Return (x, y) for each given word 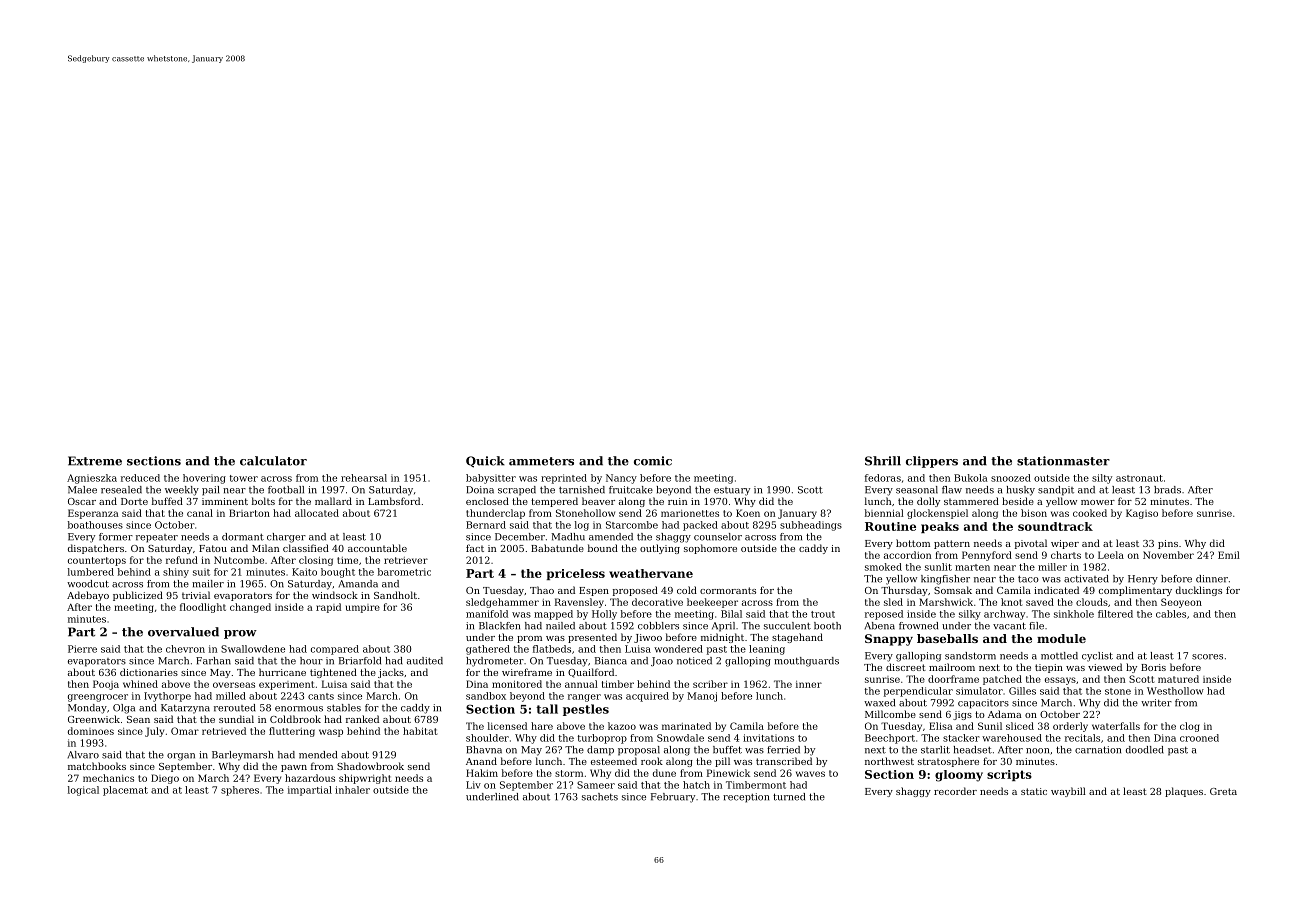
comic (653, 461)
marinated (686, 726)
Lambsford (394, 501)
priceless (576, 574)
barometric (404, 572)
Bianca (611, 661)
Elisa (941, 726)
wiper (1065, 544)
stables (344, 708)
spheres (240, 791)
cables (1171, 614)
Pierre (82, 649)
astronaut (1139, 478)
